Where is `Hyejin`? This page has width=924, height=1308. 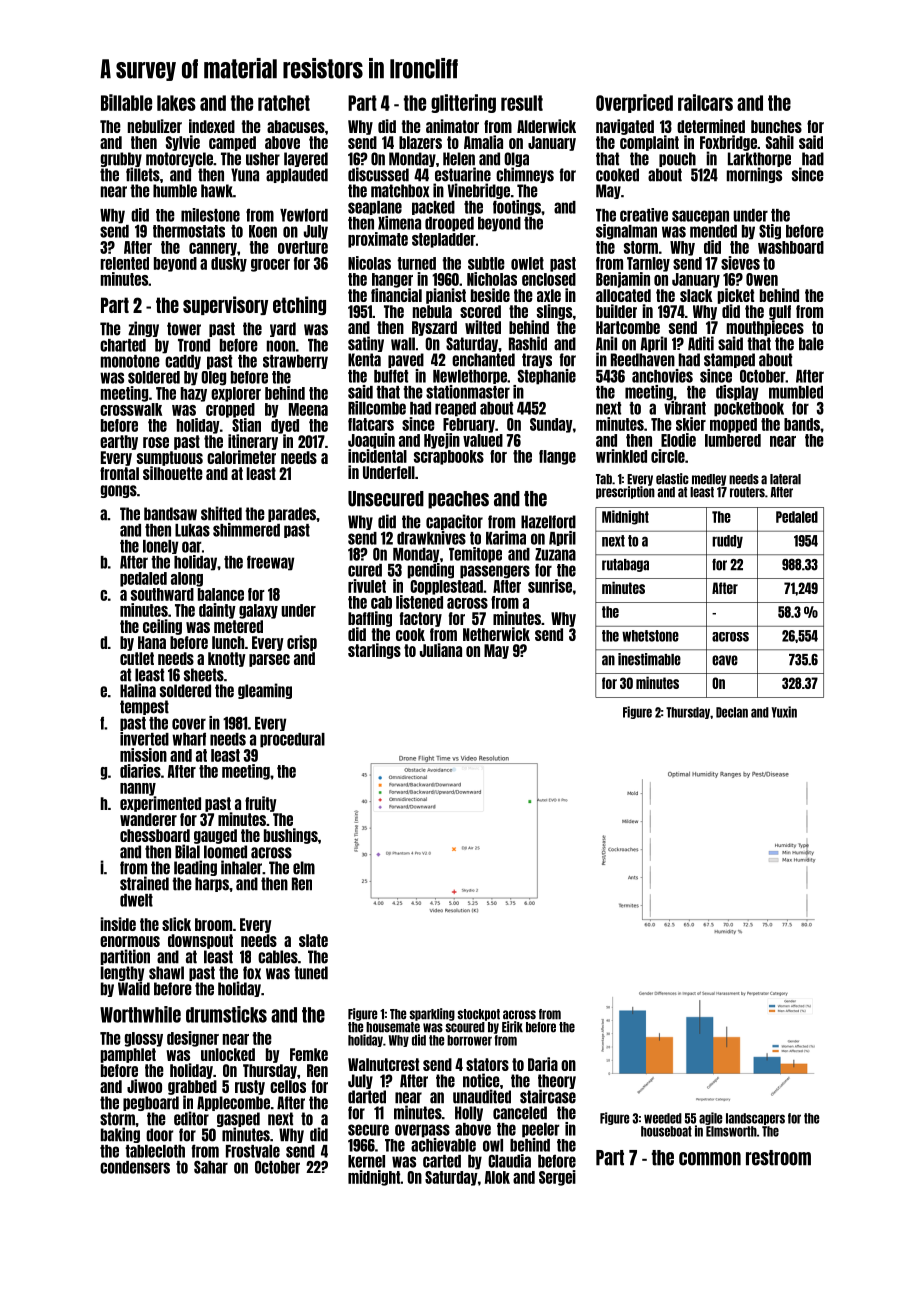
Hyejin is located at coordinates (442, 441).
